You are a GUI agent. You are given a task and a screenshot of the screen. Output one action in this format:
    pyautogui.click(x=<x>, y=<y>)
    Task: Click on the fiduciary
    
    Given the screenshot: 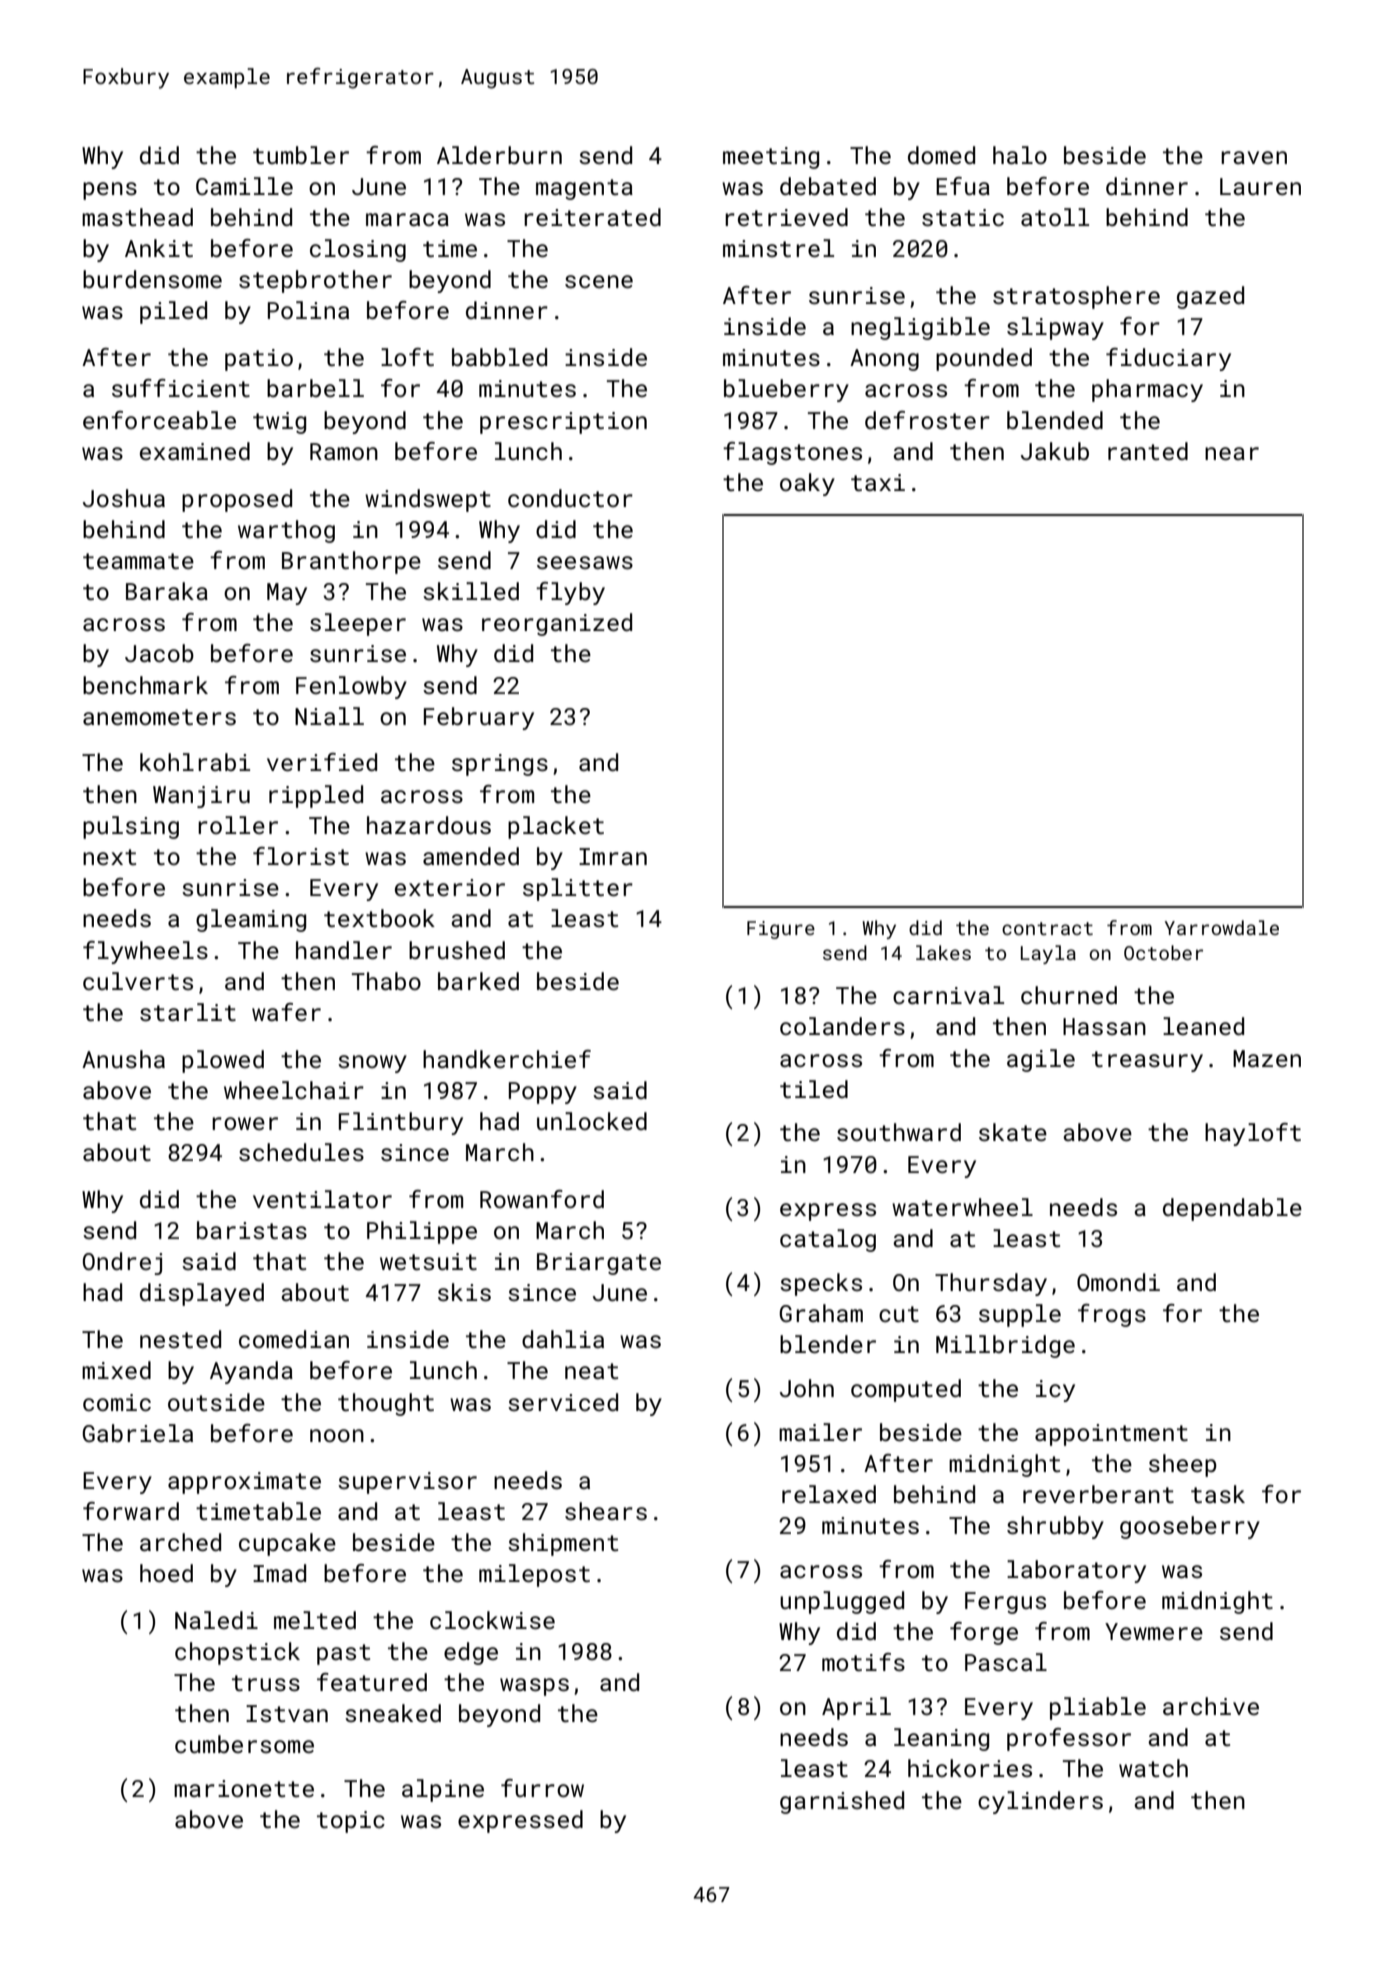 What is the action you would take?
    pyautogui.click(x=1168, y=359)
